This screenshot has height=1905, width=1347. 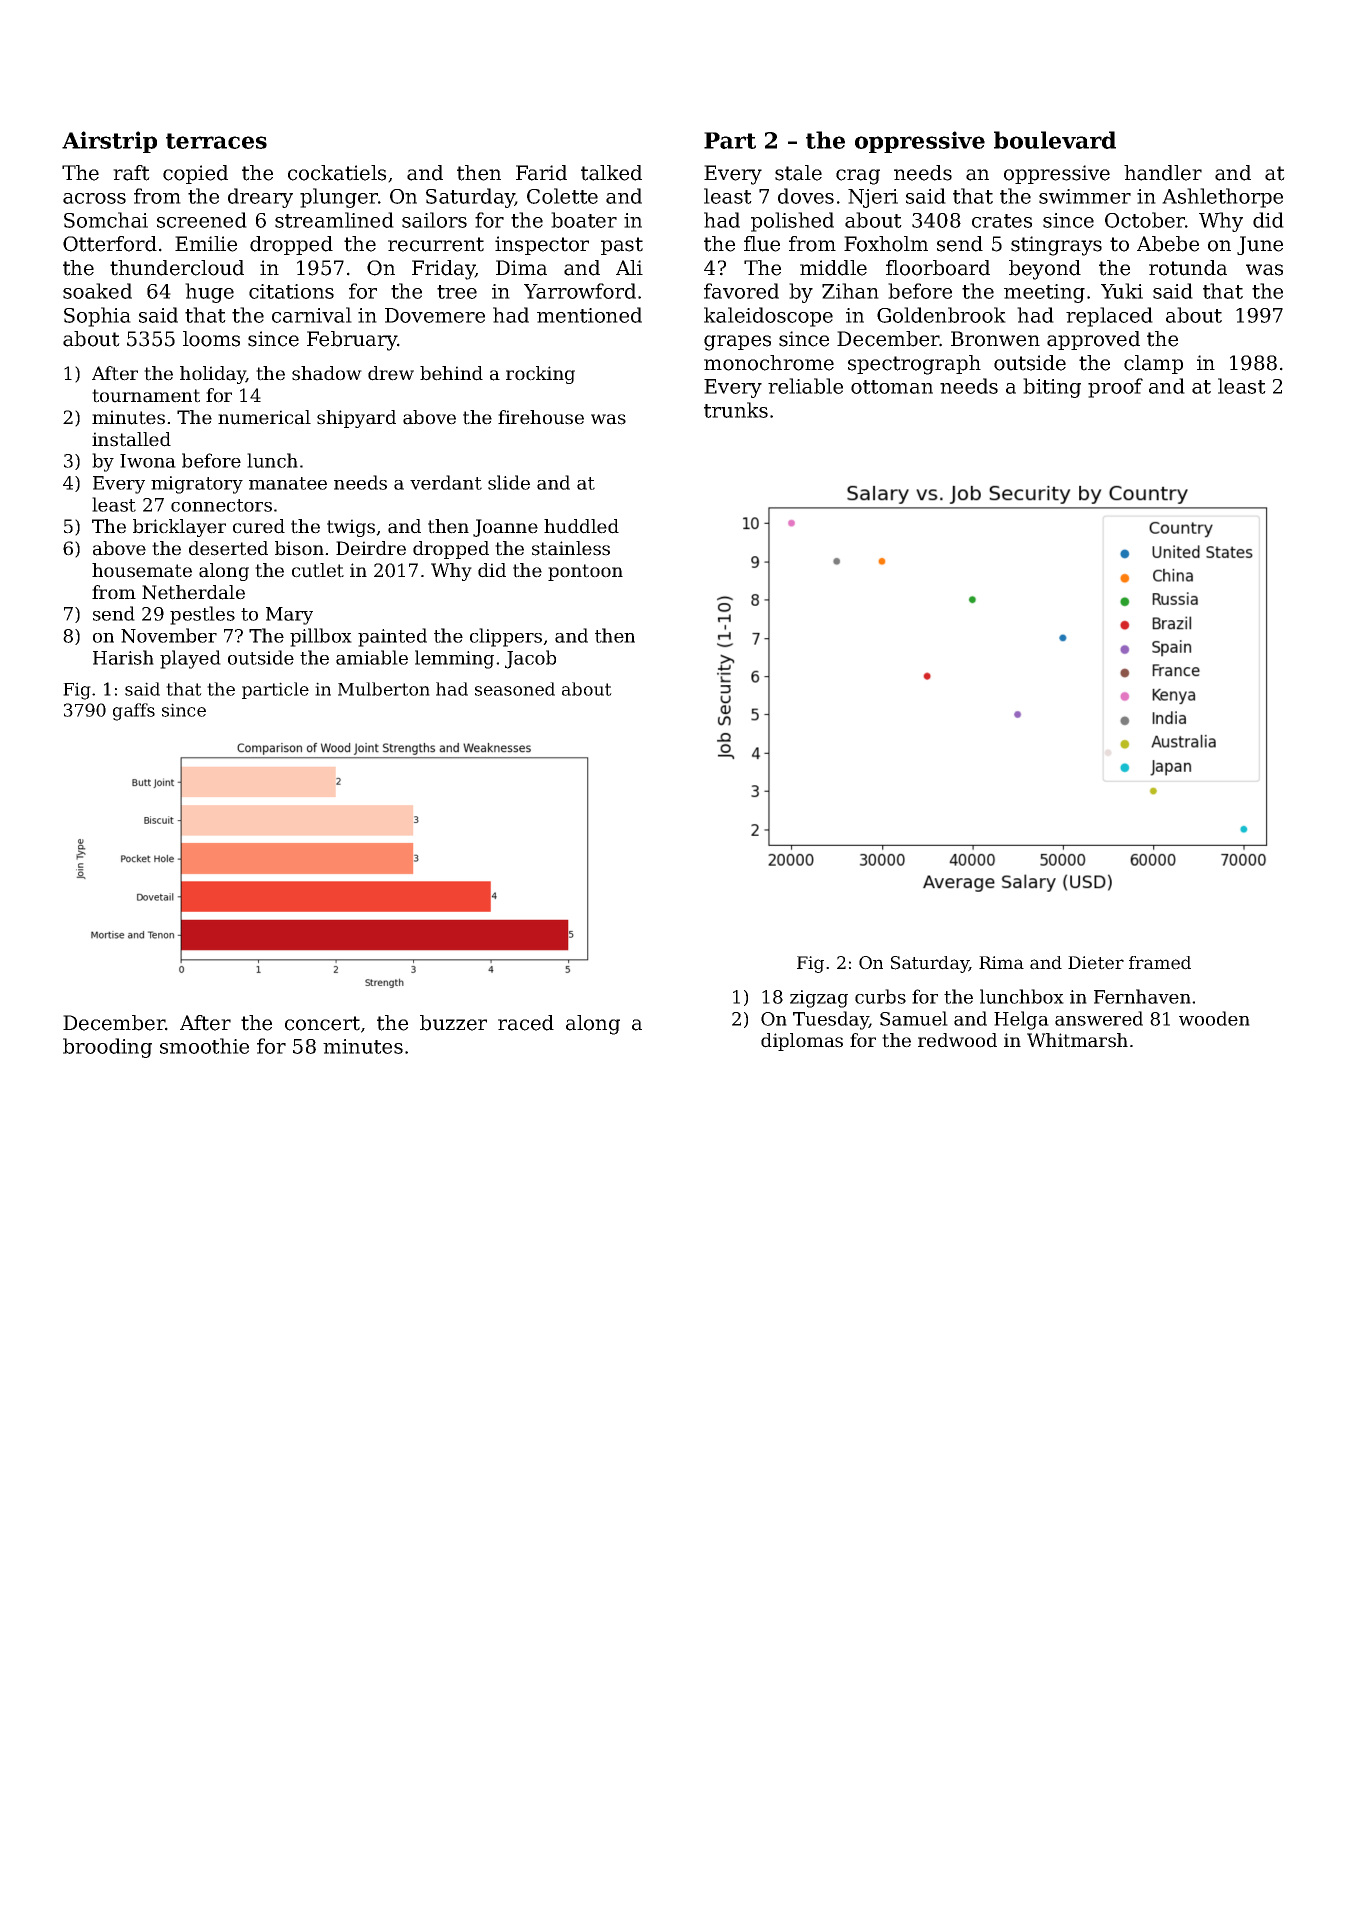 What do you see at coordinates (1160, 963) in the screenshot?
I see `framed` at bounding box center [1160, 963].
